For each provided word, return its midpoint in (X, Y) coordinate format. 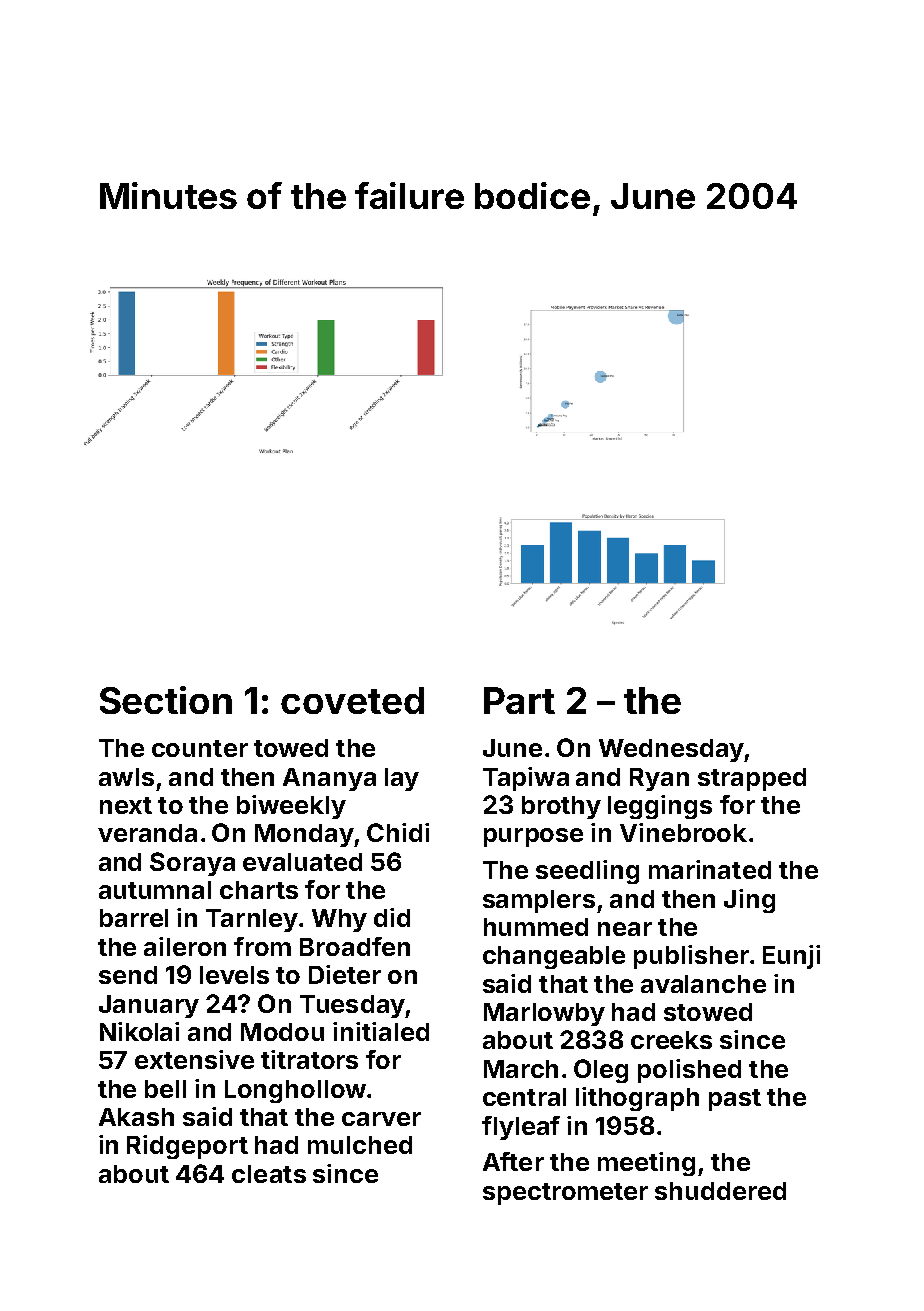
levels (234, 975)
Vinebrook (683, 832)
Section (166, 700)
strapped (752, 779)
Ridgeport (187, 1147)
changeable (554, 957)
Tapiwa (526, 779)
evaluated (302, 862)
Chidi (398, 832)
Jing (749, 901)
